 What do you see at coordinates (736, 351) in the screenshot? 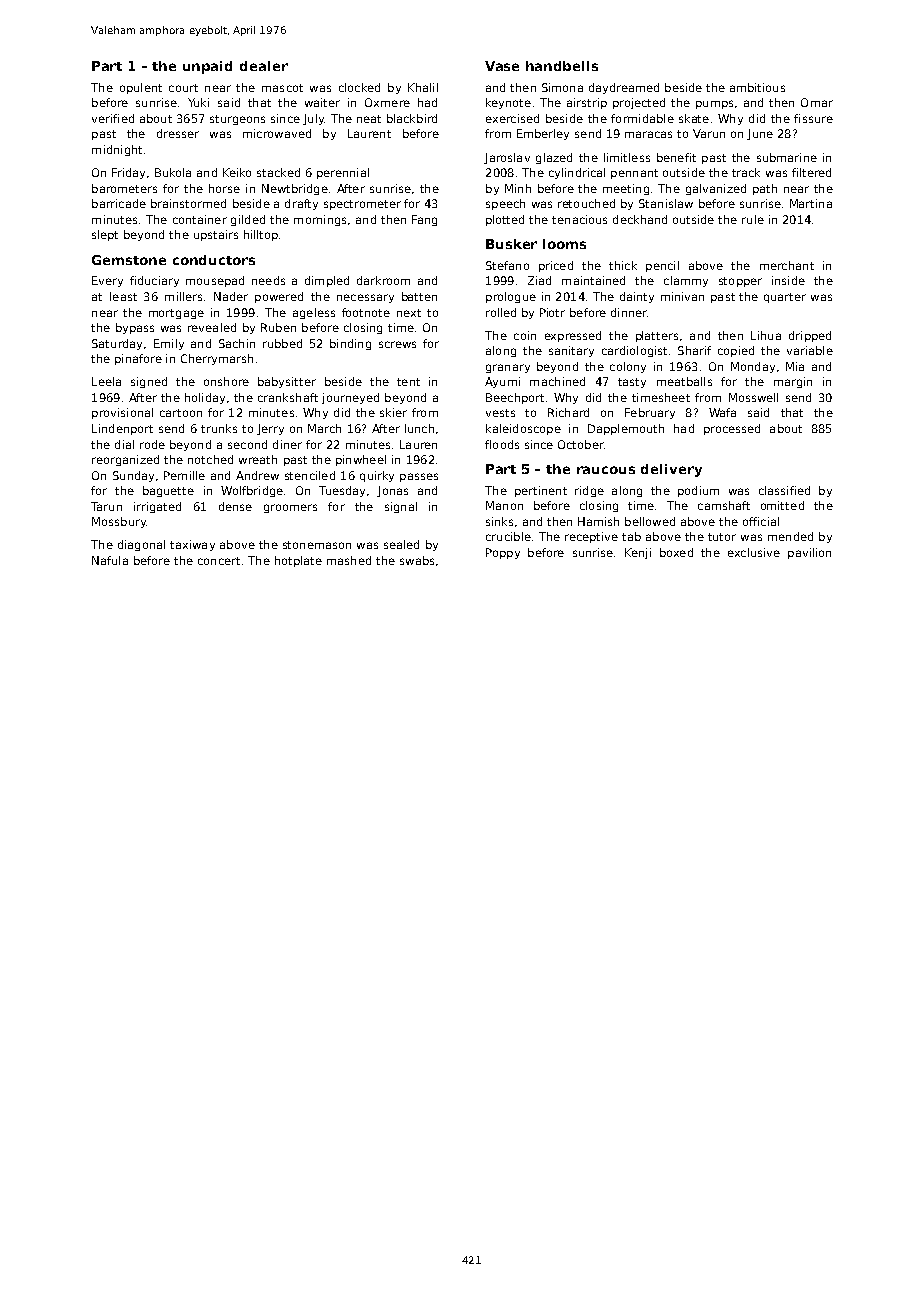
I see `copied` at bounding box center [736, 351].
